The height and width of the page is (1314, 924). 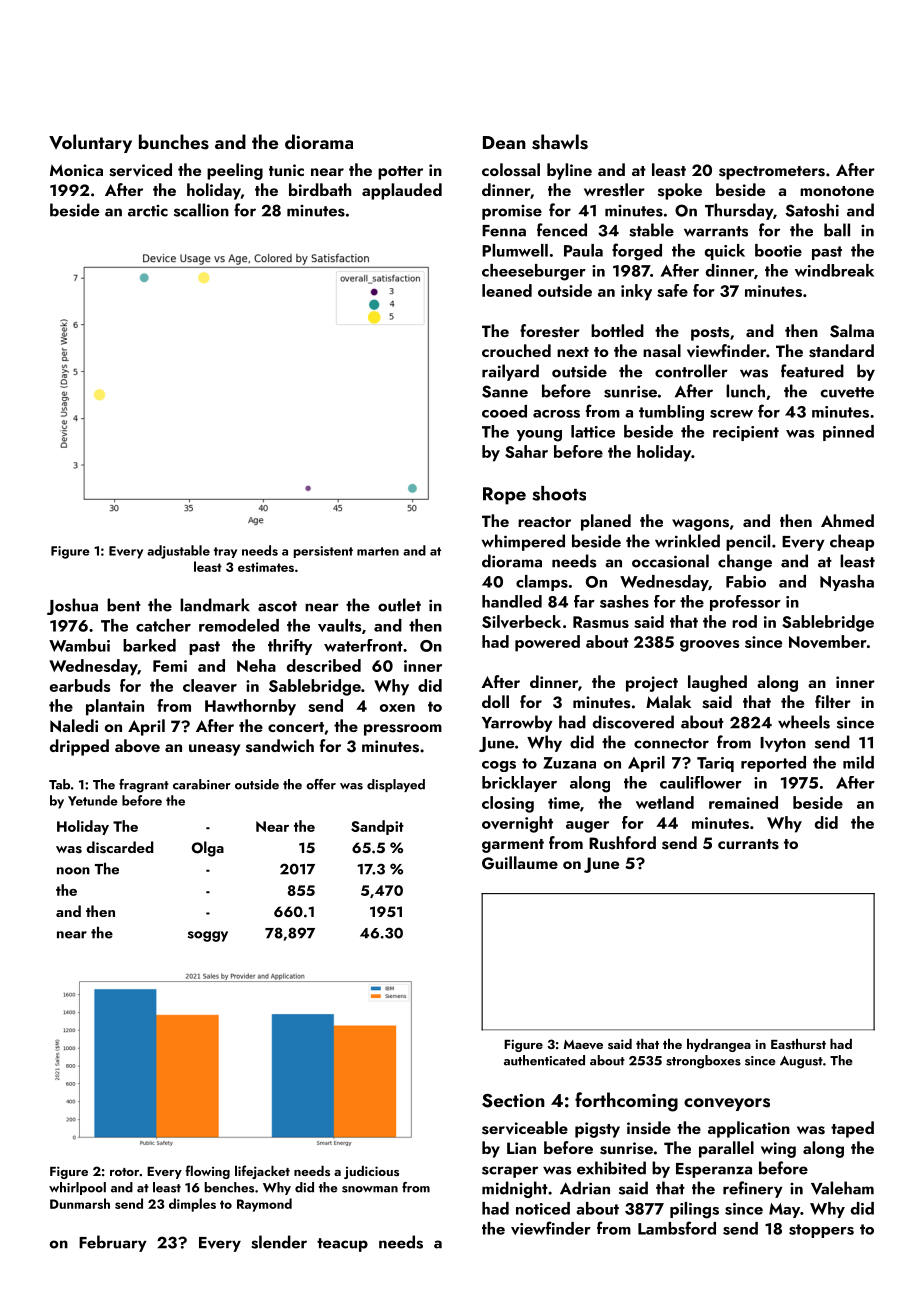 I want to click on tray, so click(x=225, y=552).
